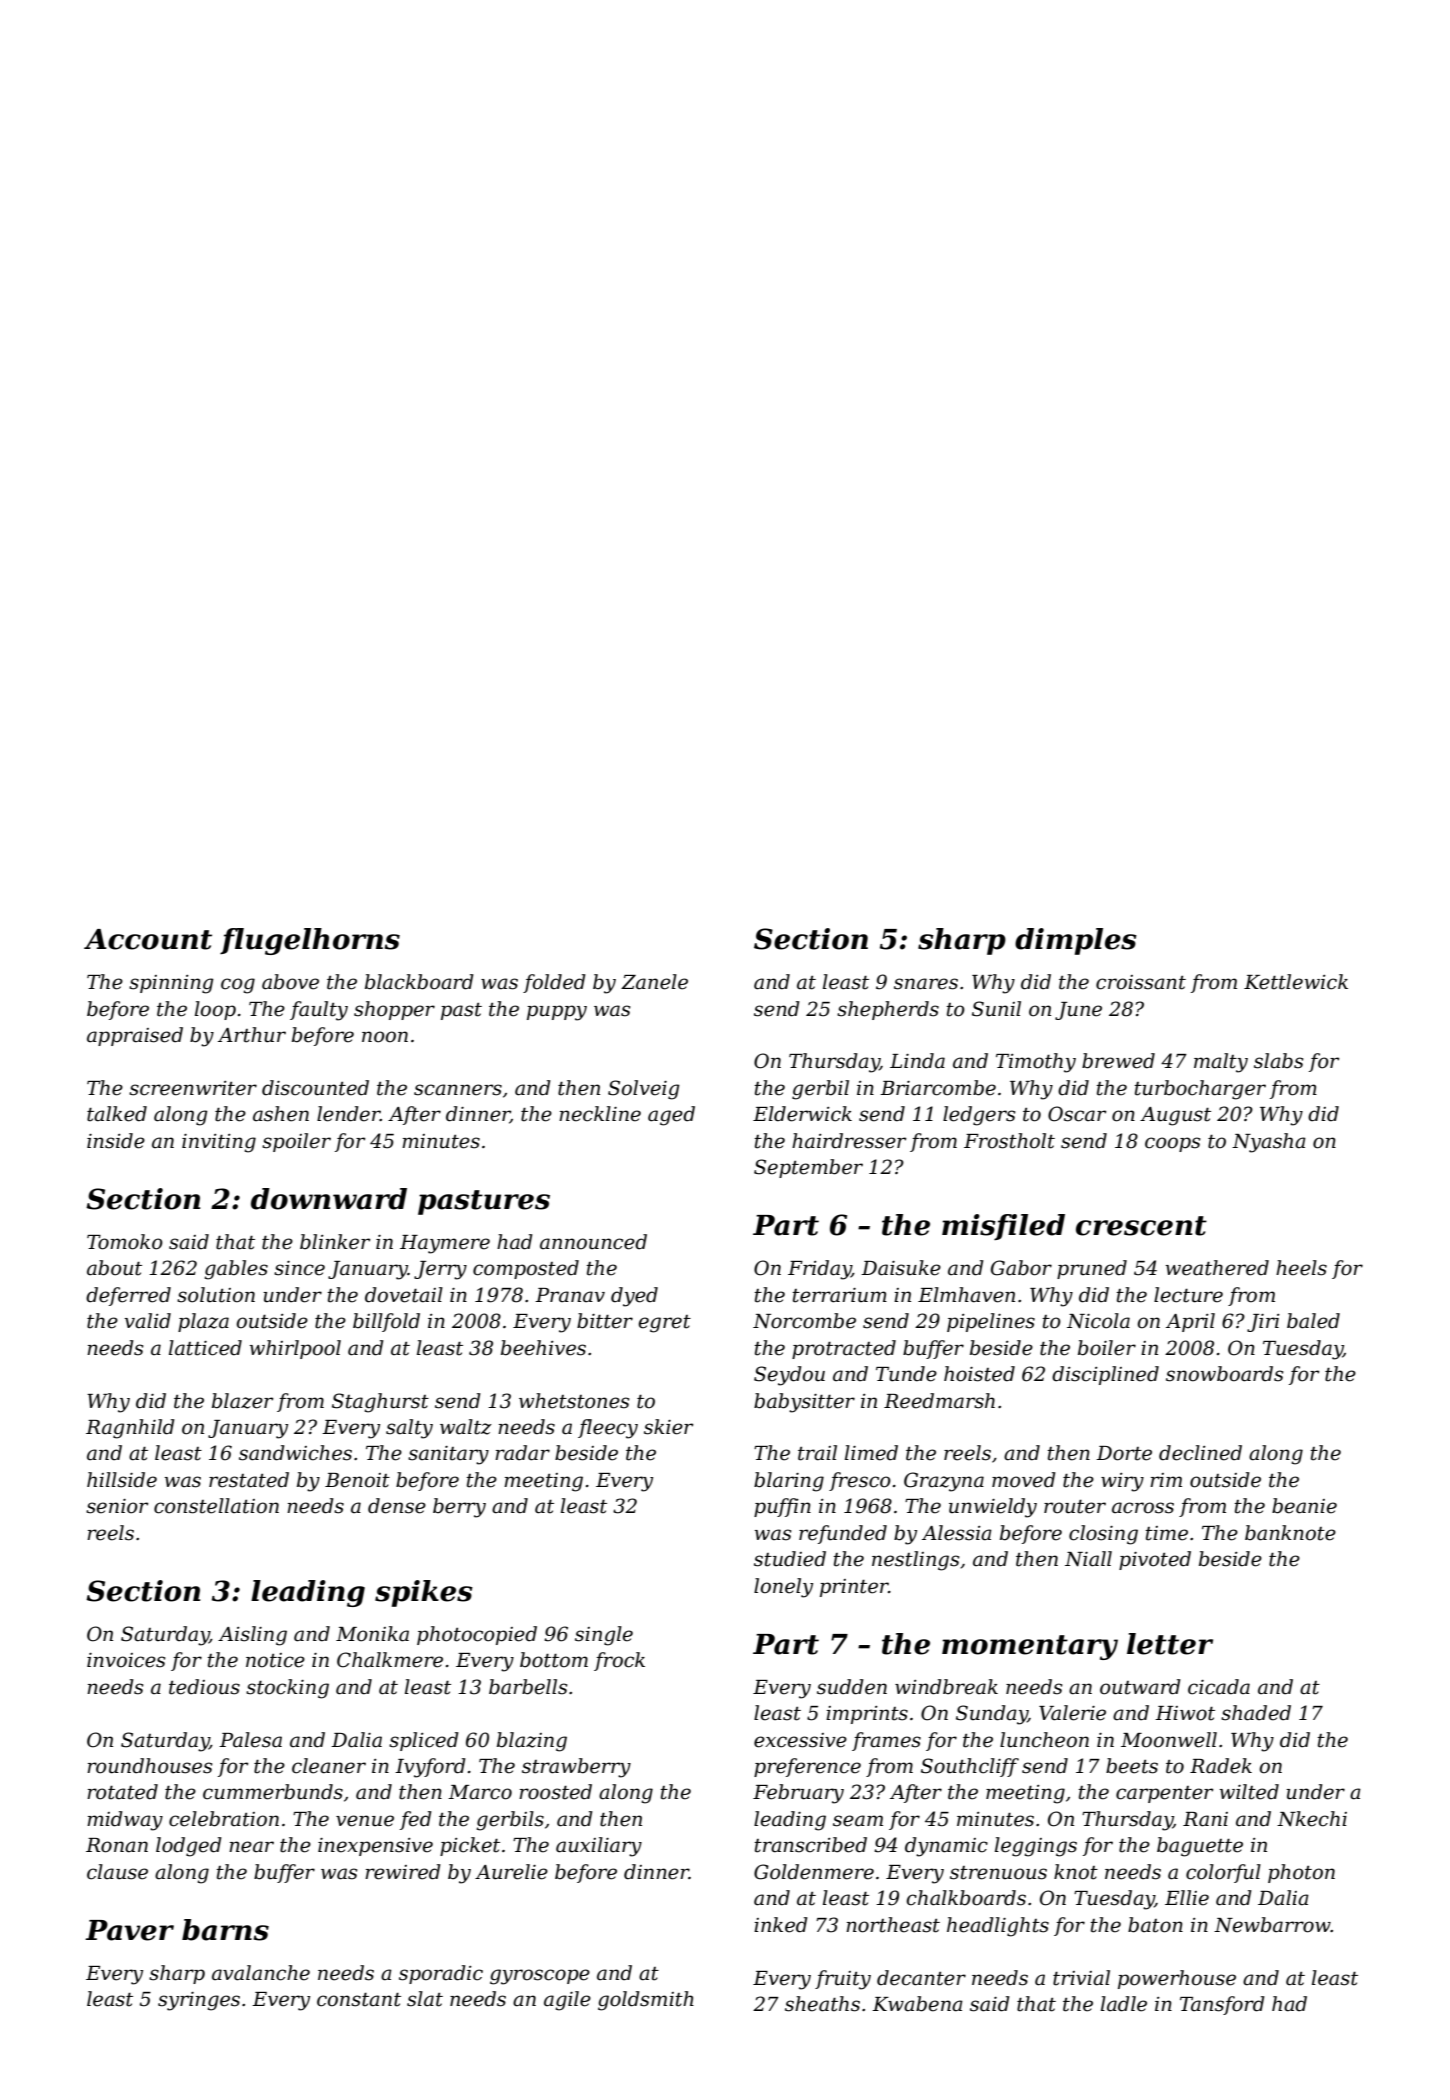  What do you see at coordinates (820, 1270) in the screenshot?
I see `Friday` at bounding box center [820, 1270].
